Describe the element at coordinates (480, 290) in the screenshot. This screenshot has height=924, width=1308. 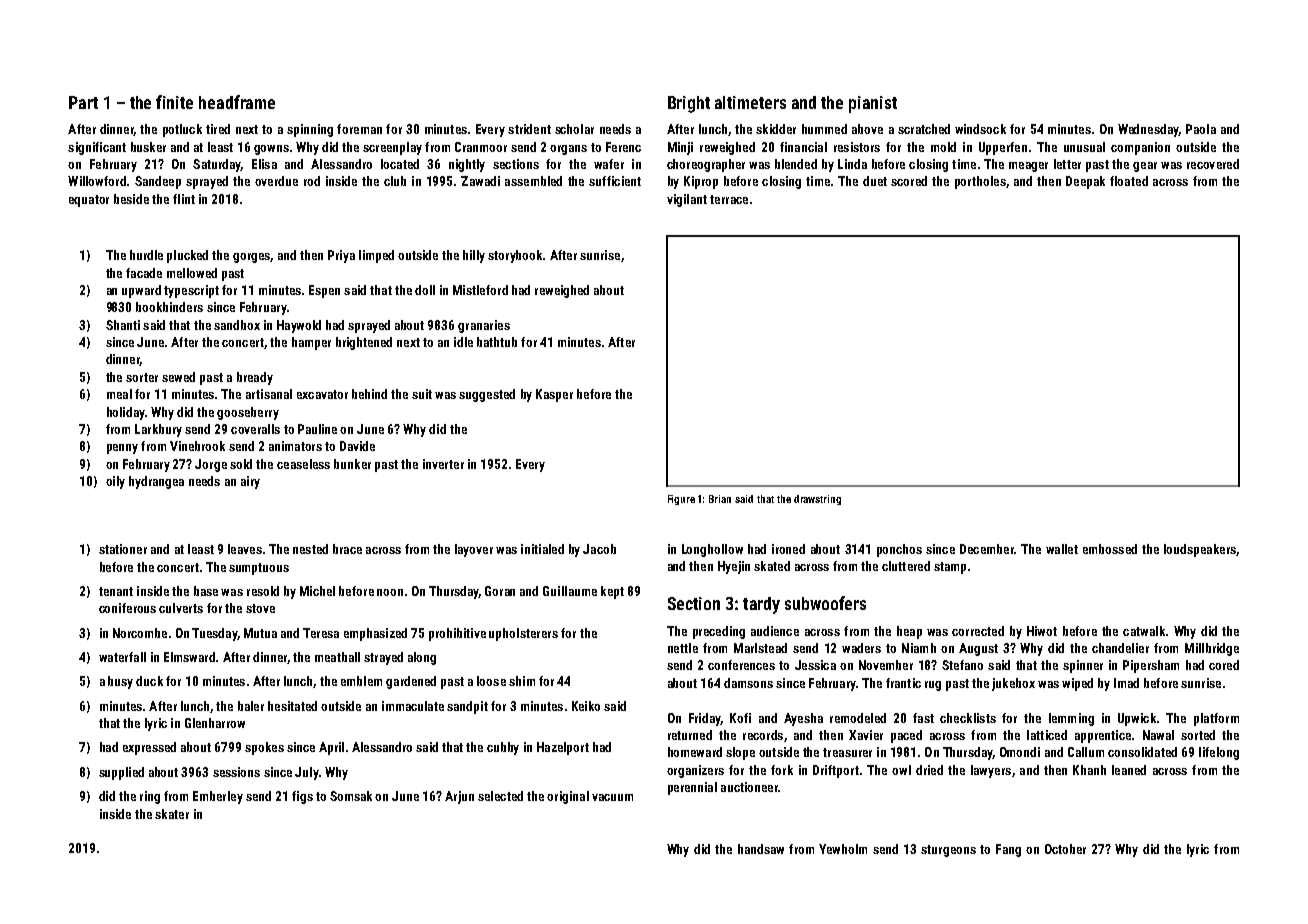
I see `Mistleford` at that location.
